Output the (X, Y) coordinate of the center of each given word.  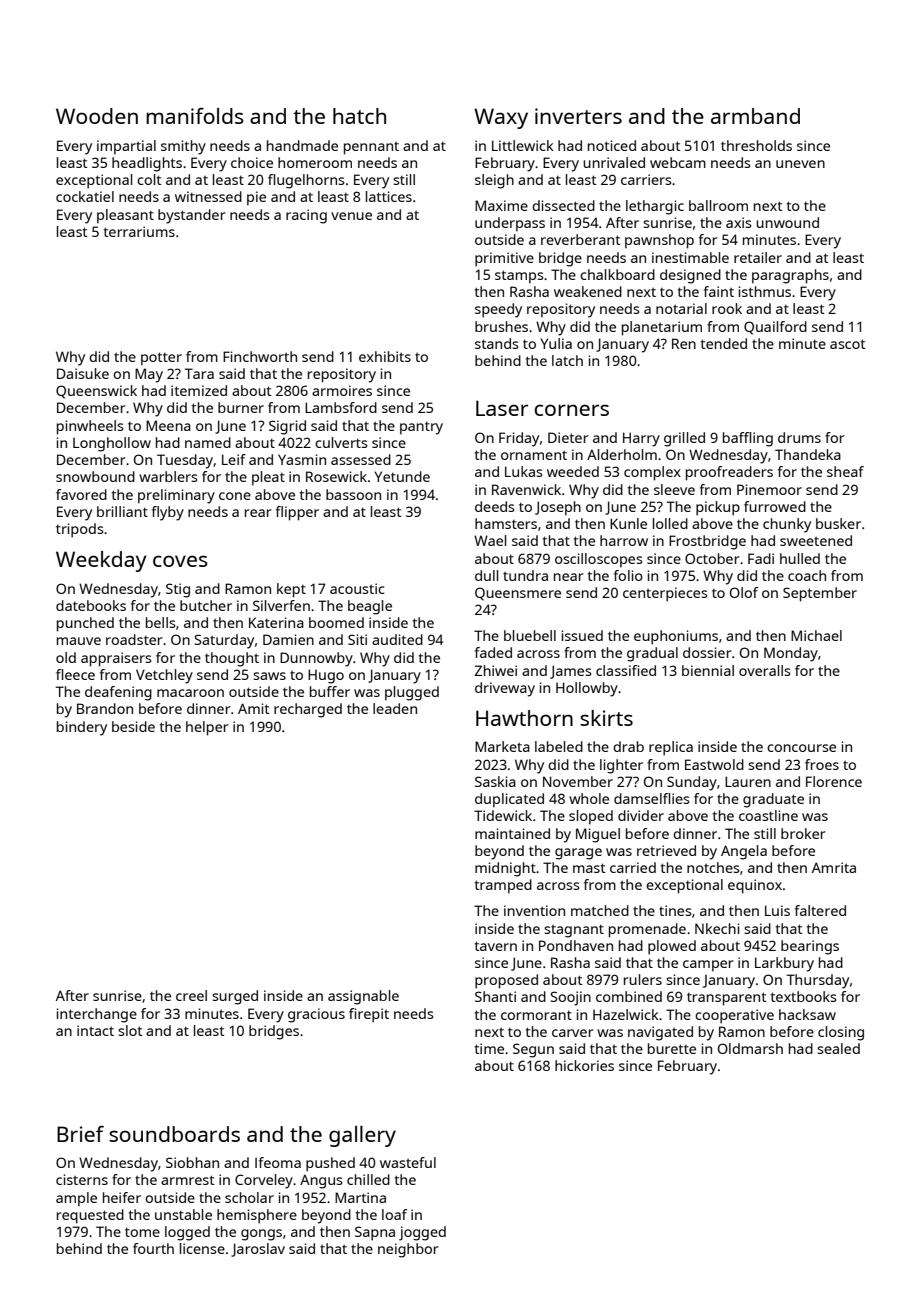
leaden (395, 708)
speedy (498, 310)
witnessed (208, 196)
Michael (816, 635)
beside (133, 726)
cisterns (82, 1179)
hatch (359, 116)
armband (755, 116)
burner (241, 407)
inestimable (690, 257)
